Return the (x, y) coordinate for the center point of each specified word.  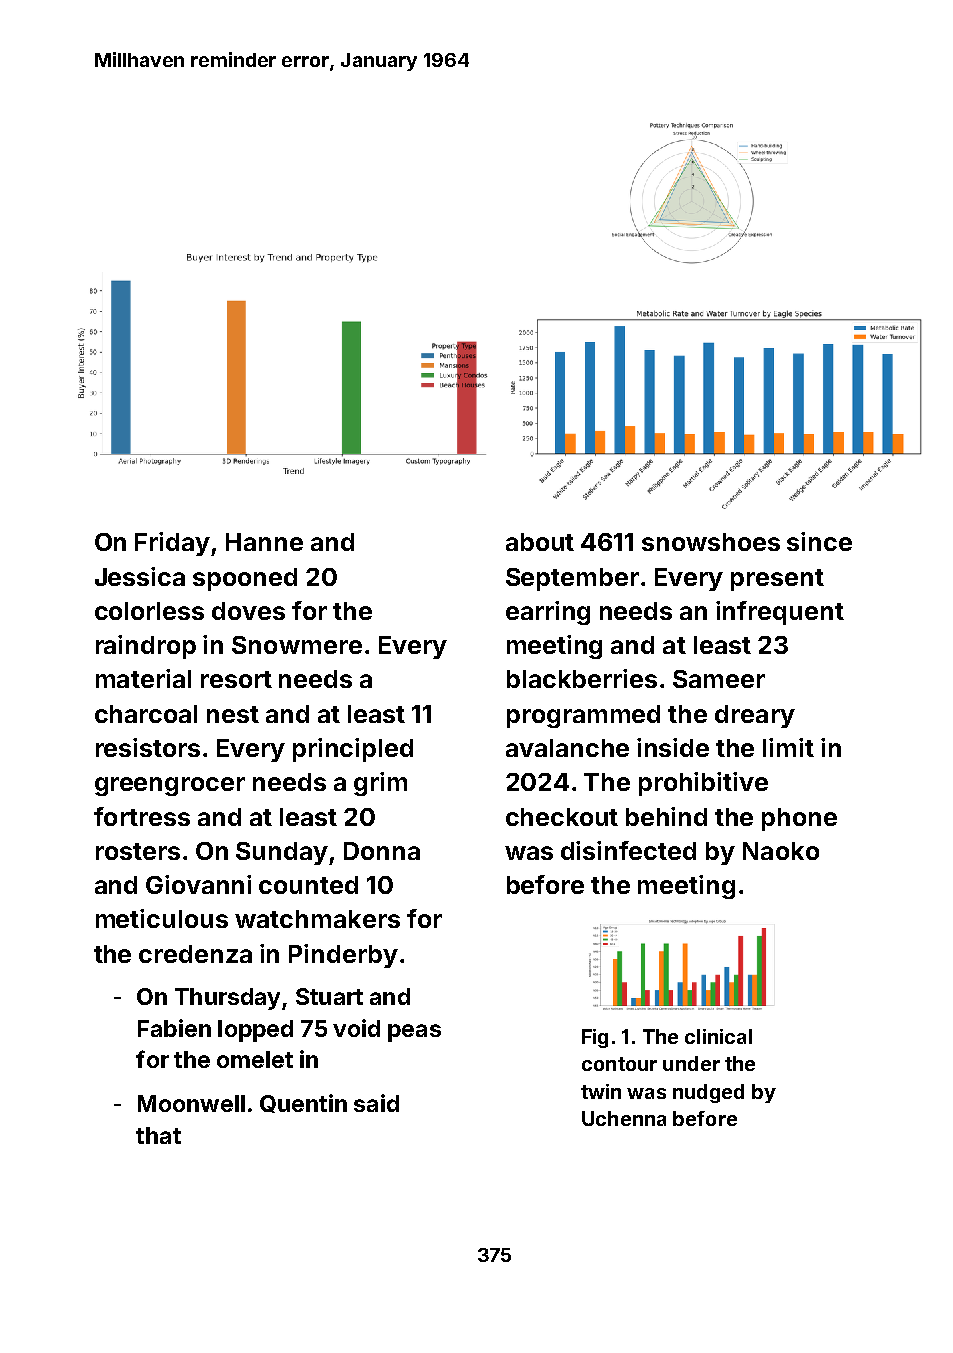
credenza (195, 954)
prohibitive (703, 784)
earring (548, 613)
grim (380, 784)
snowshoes (711, 542)
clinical (718, 1036)
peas (414, 1033)
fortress (142, 816)
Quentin (303, 1103)
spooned (245, 579)
